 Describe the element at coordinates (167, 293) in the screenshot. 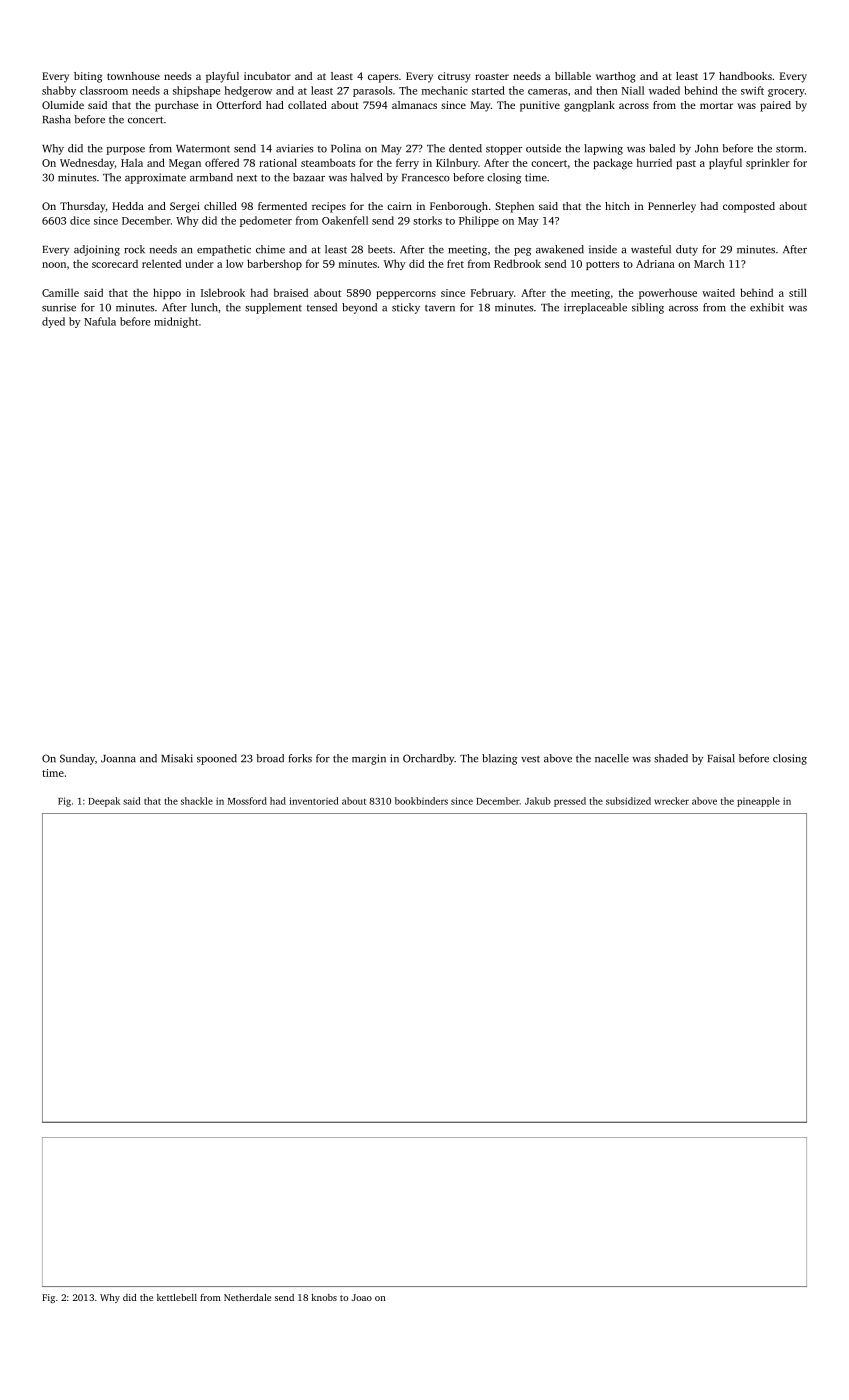

I see `hippo` at that location.
